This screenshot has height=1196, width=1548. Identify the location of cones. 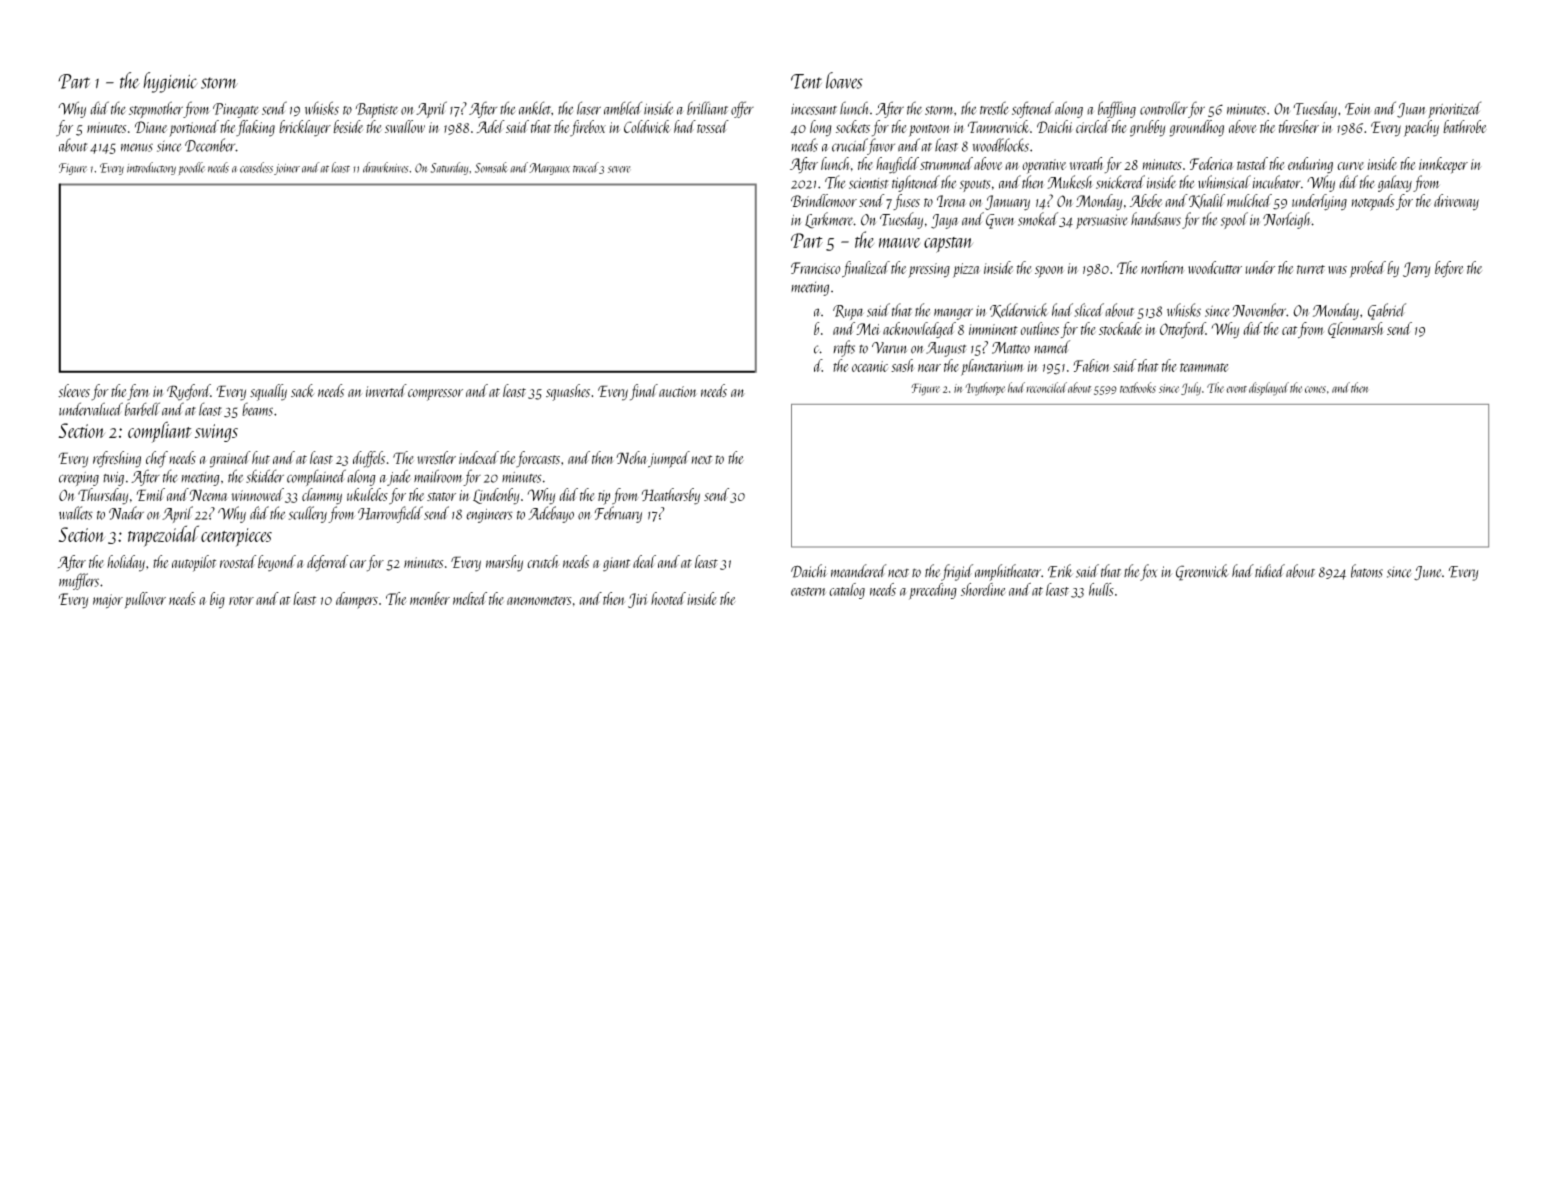
(1315, 389).
